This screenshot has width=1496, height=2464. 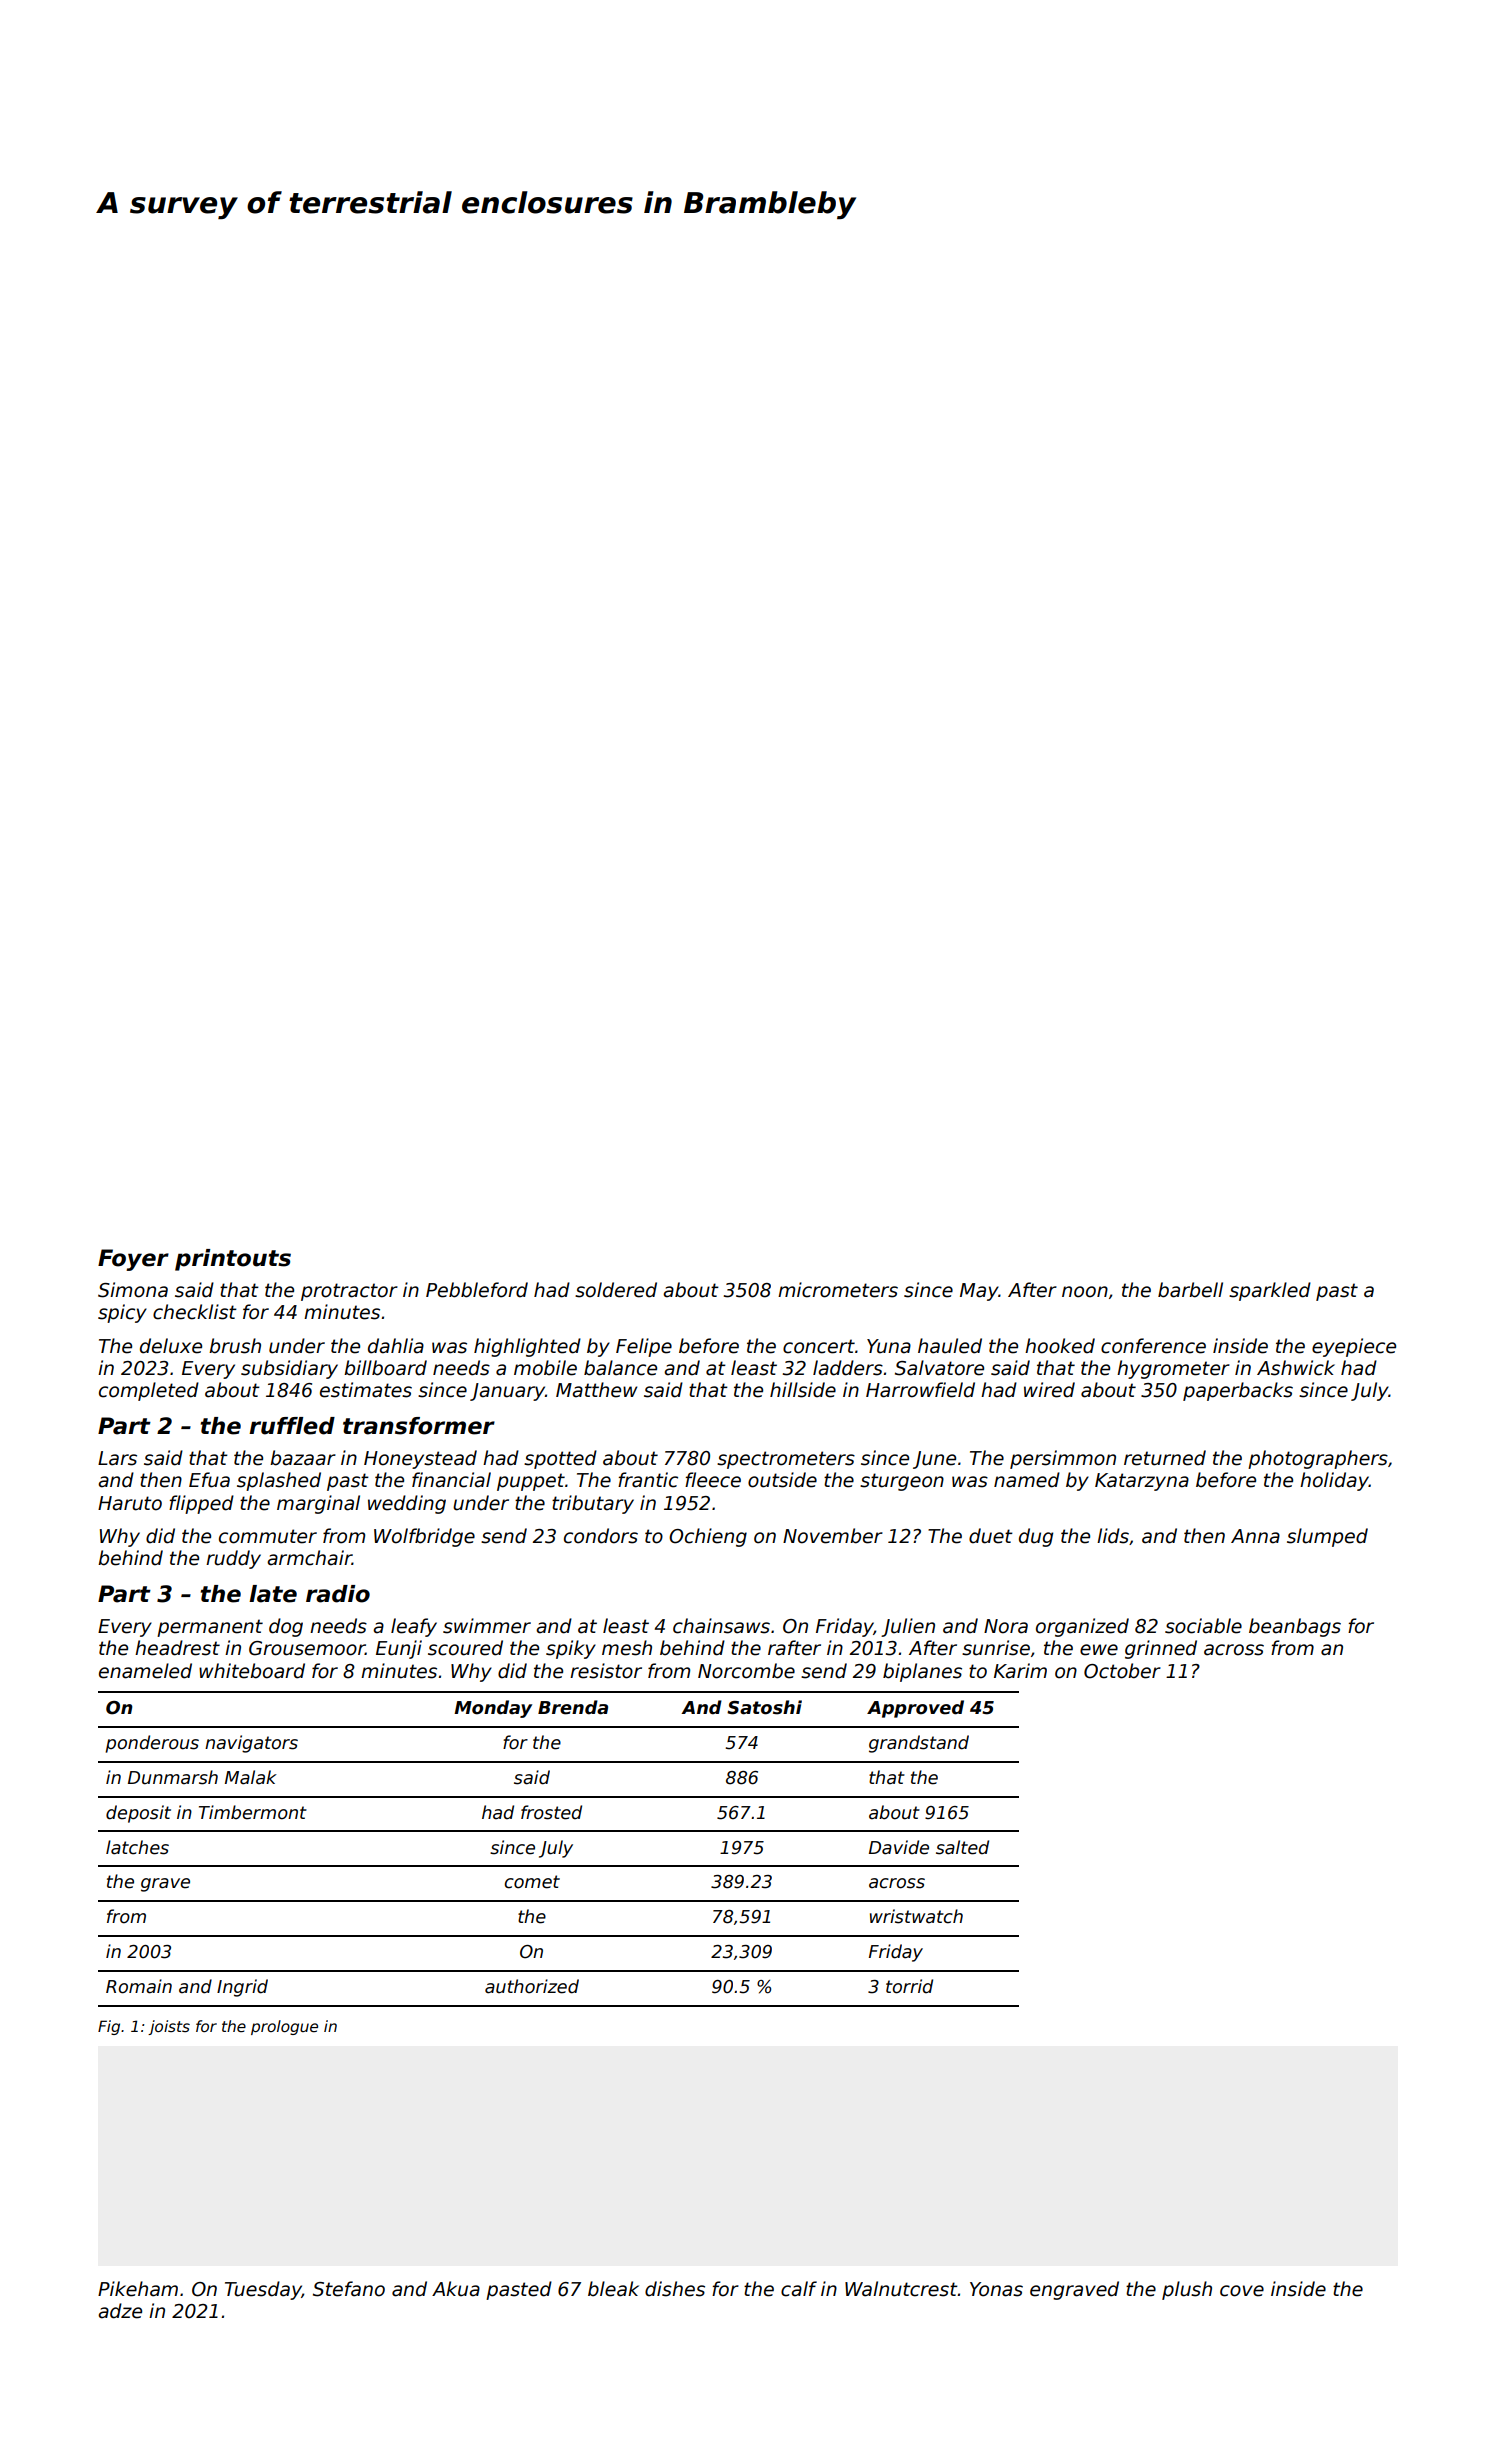 What do you see at coordinates (263, 2290) in the screenshot?
I see `Tuesday` at bounding box center [263, 2290].
